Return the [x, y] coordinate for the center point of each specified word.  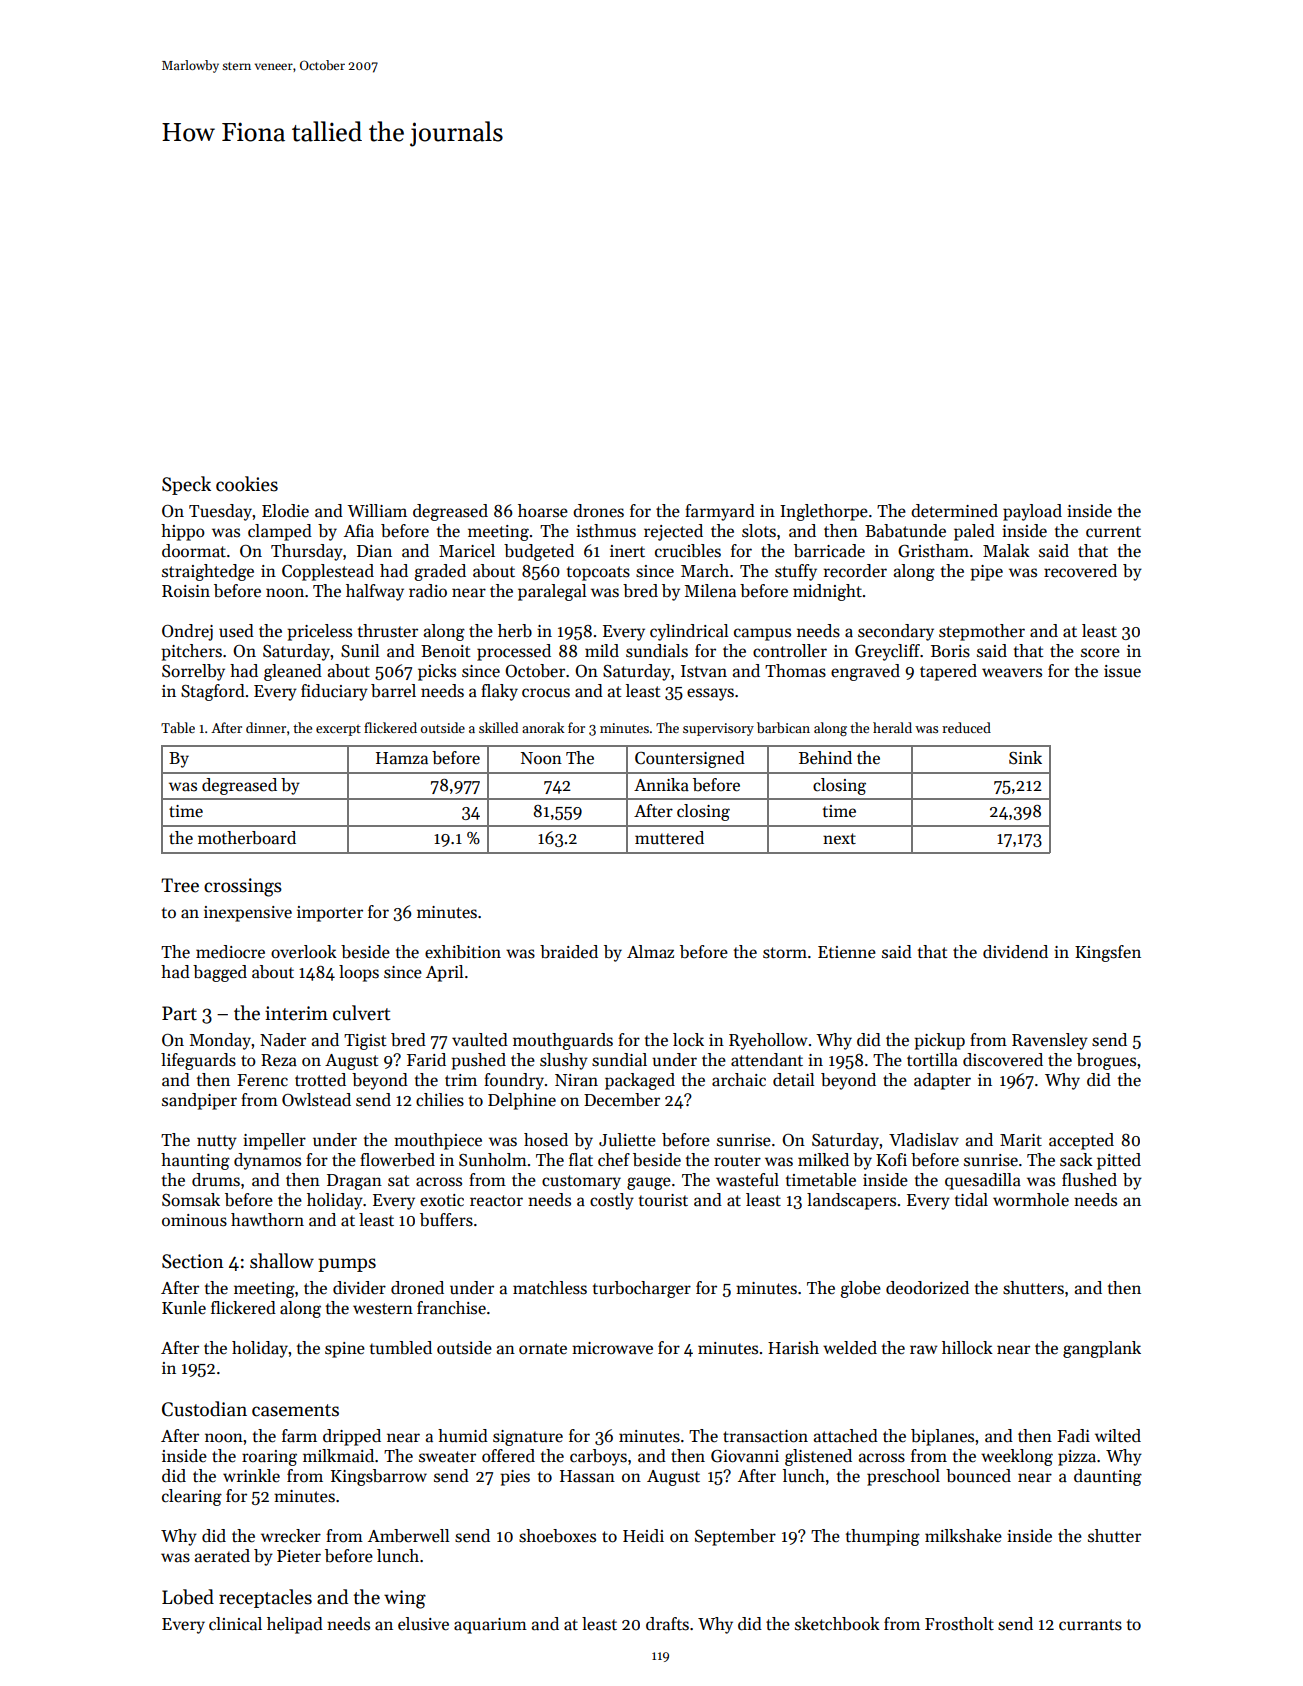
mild [602, 651]
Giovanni [745, 1456]
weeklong [1017, 1457]
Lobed [188, 1597]
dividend [1015, 951]
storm [785, 953]
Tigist [365, 1042]
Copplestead [328, 572]
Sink [1025, 758]
